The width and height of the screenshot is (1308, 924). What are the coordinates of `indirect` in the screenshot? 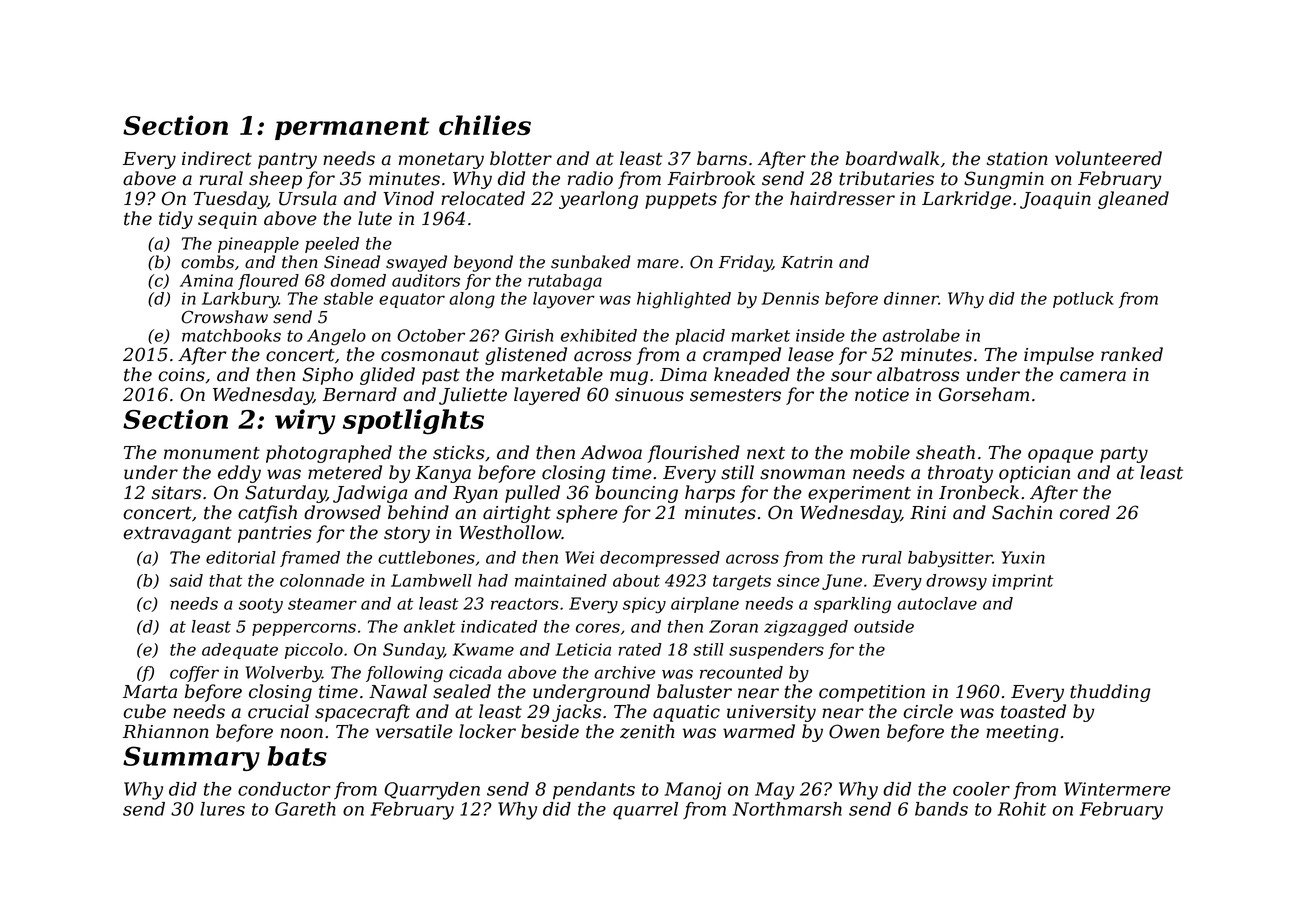 It's located at (217, 158).
